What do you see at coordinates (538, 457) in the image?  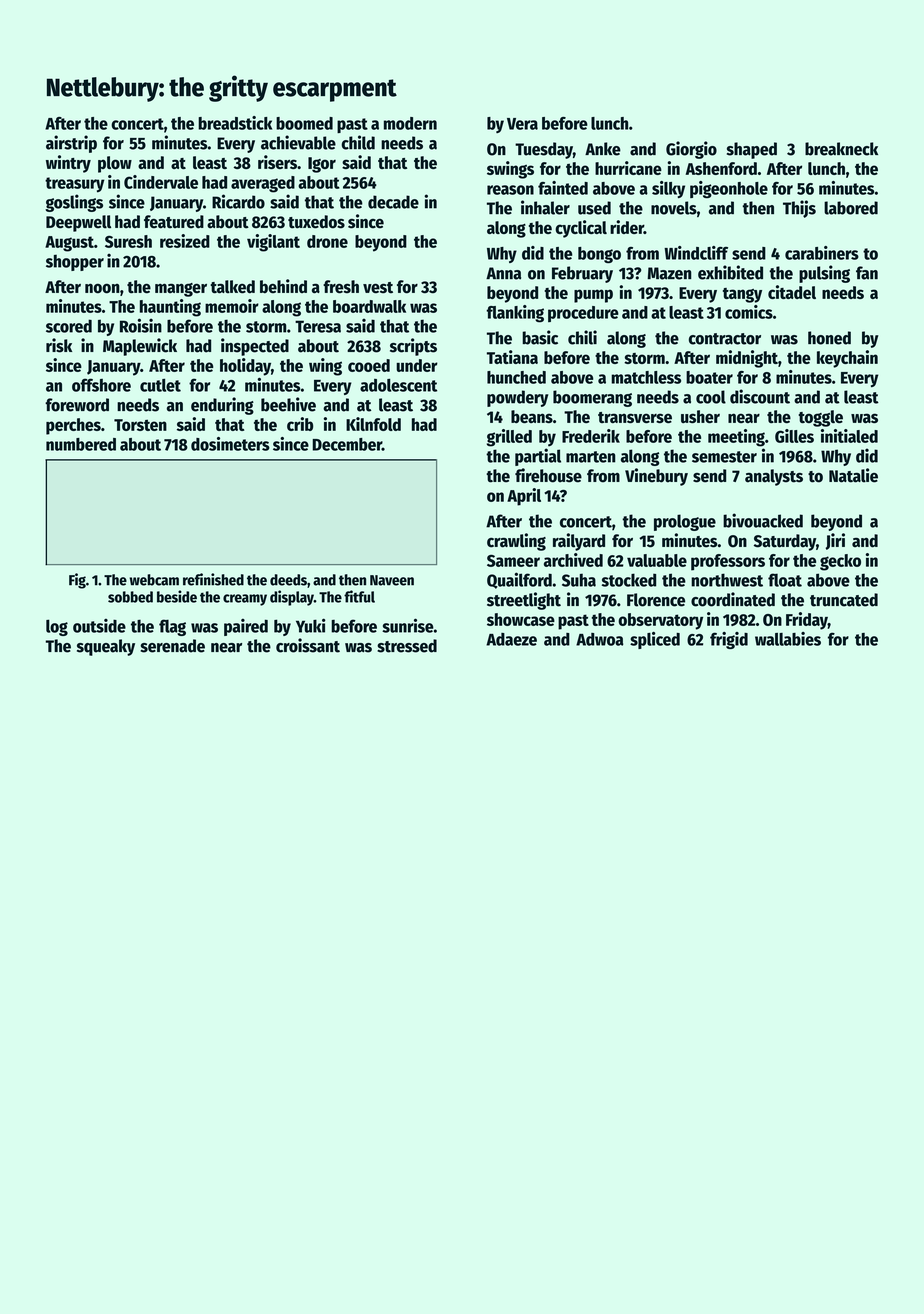 I see `partial` at bounding box center [538, 457].
